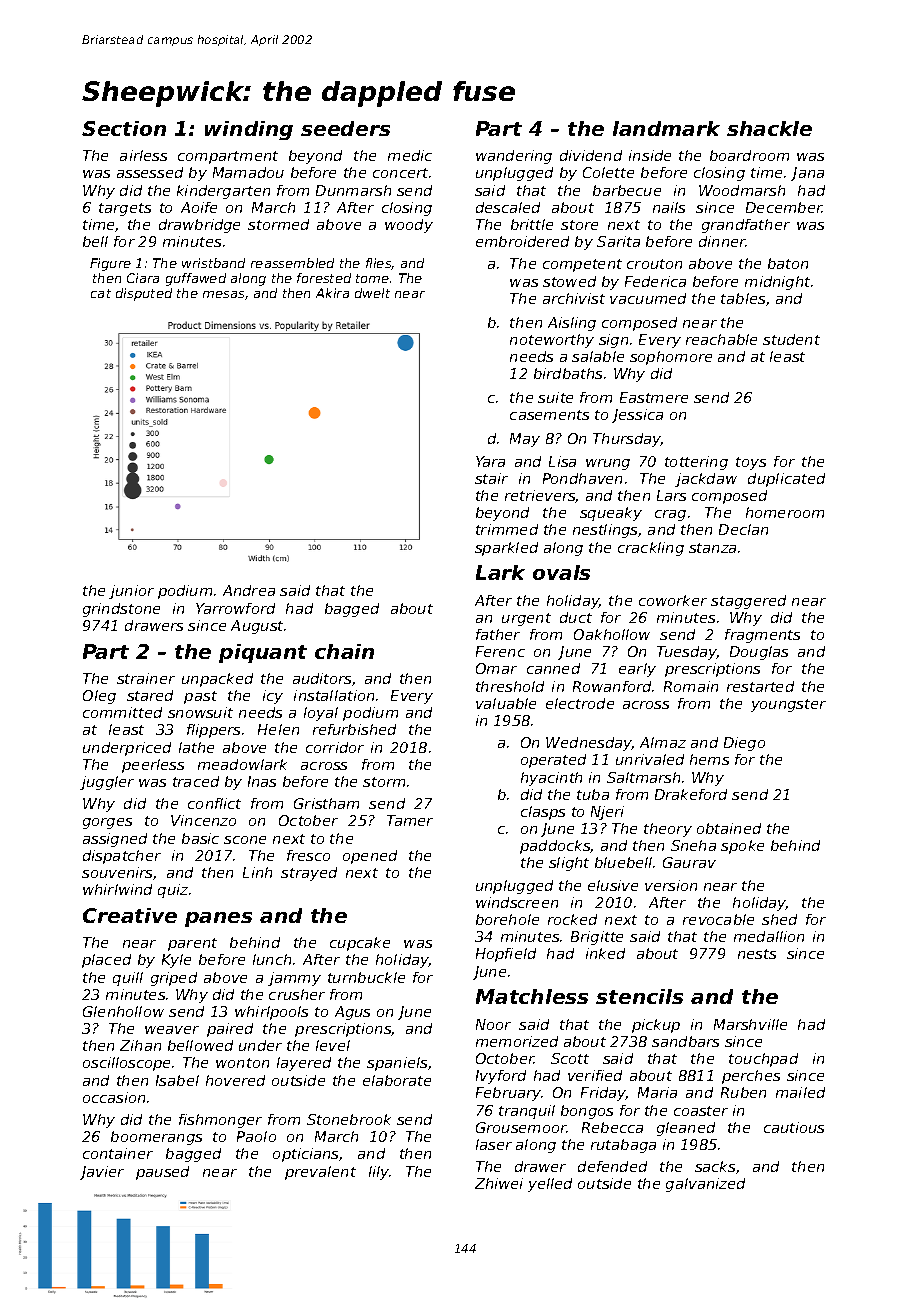  I want to click on Yarrowford, so click(235, 608).
